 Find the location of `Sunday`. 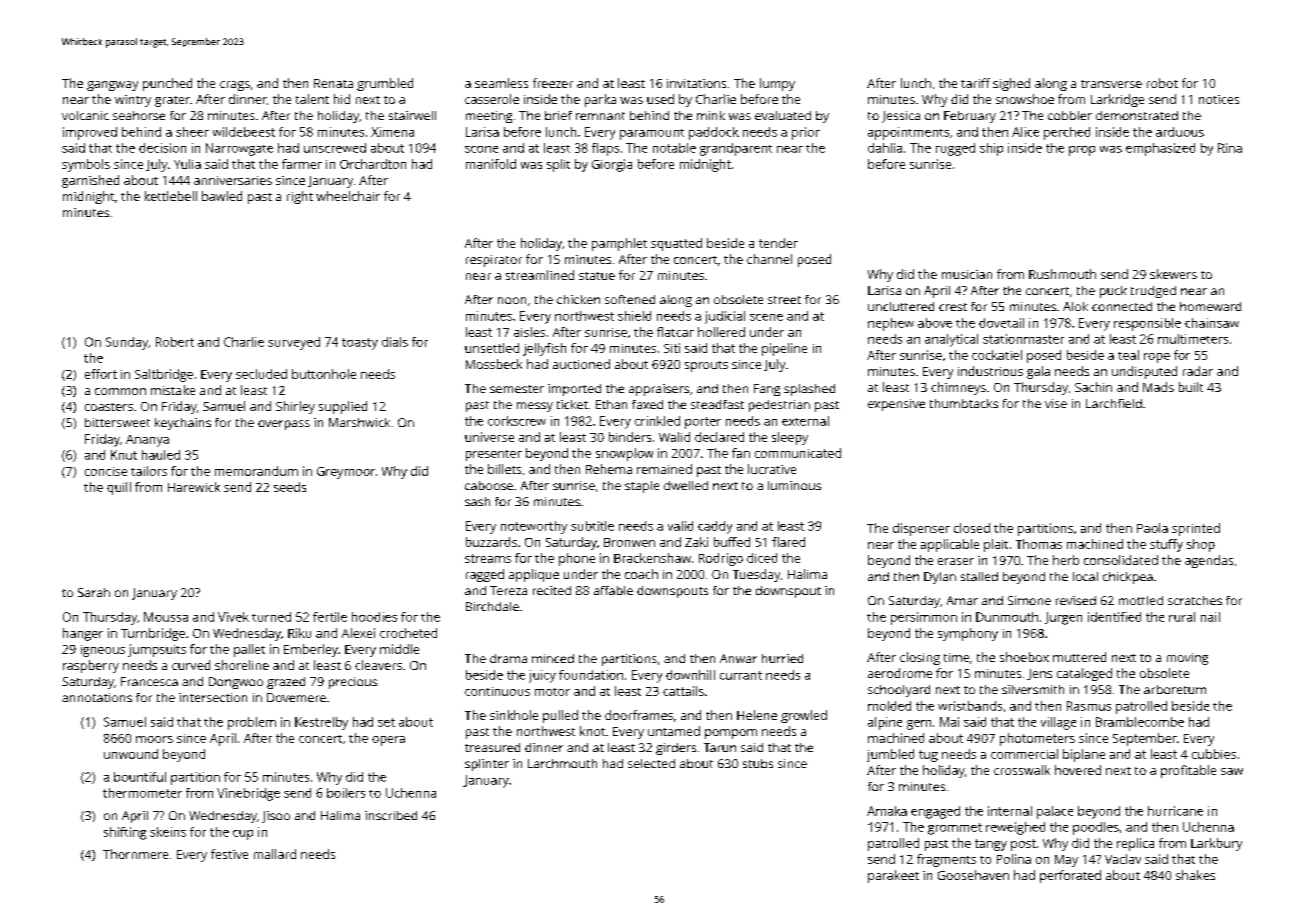

Sunday is located at coordinates (127, 343).
